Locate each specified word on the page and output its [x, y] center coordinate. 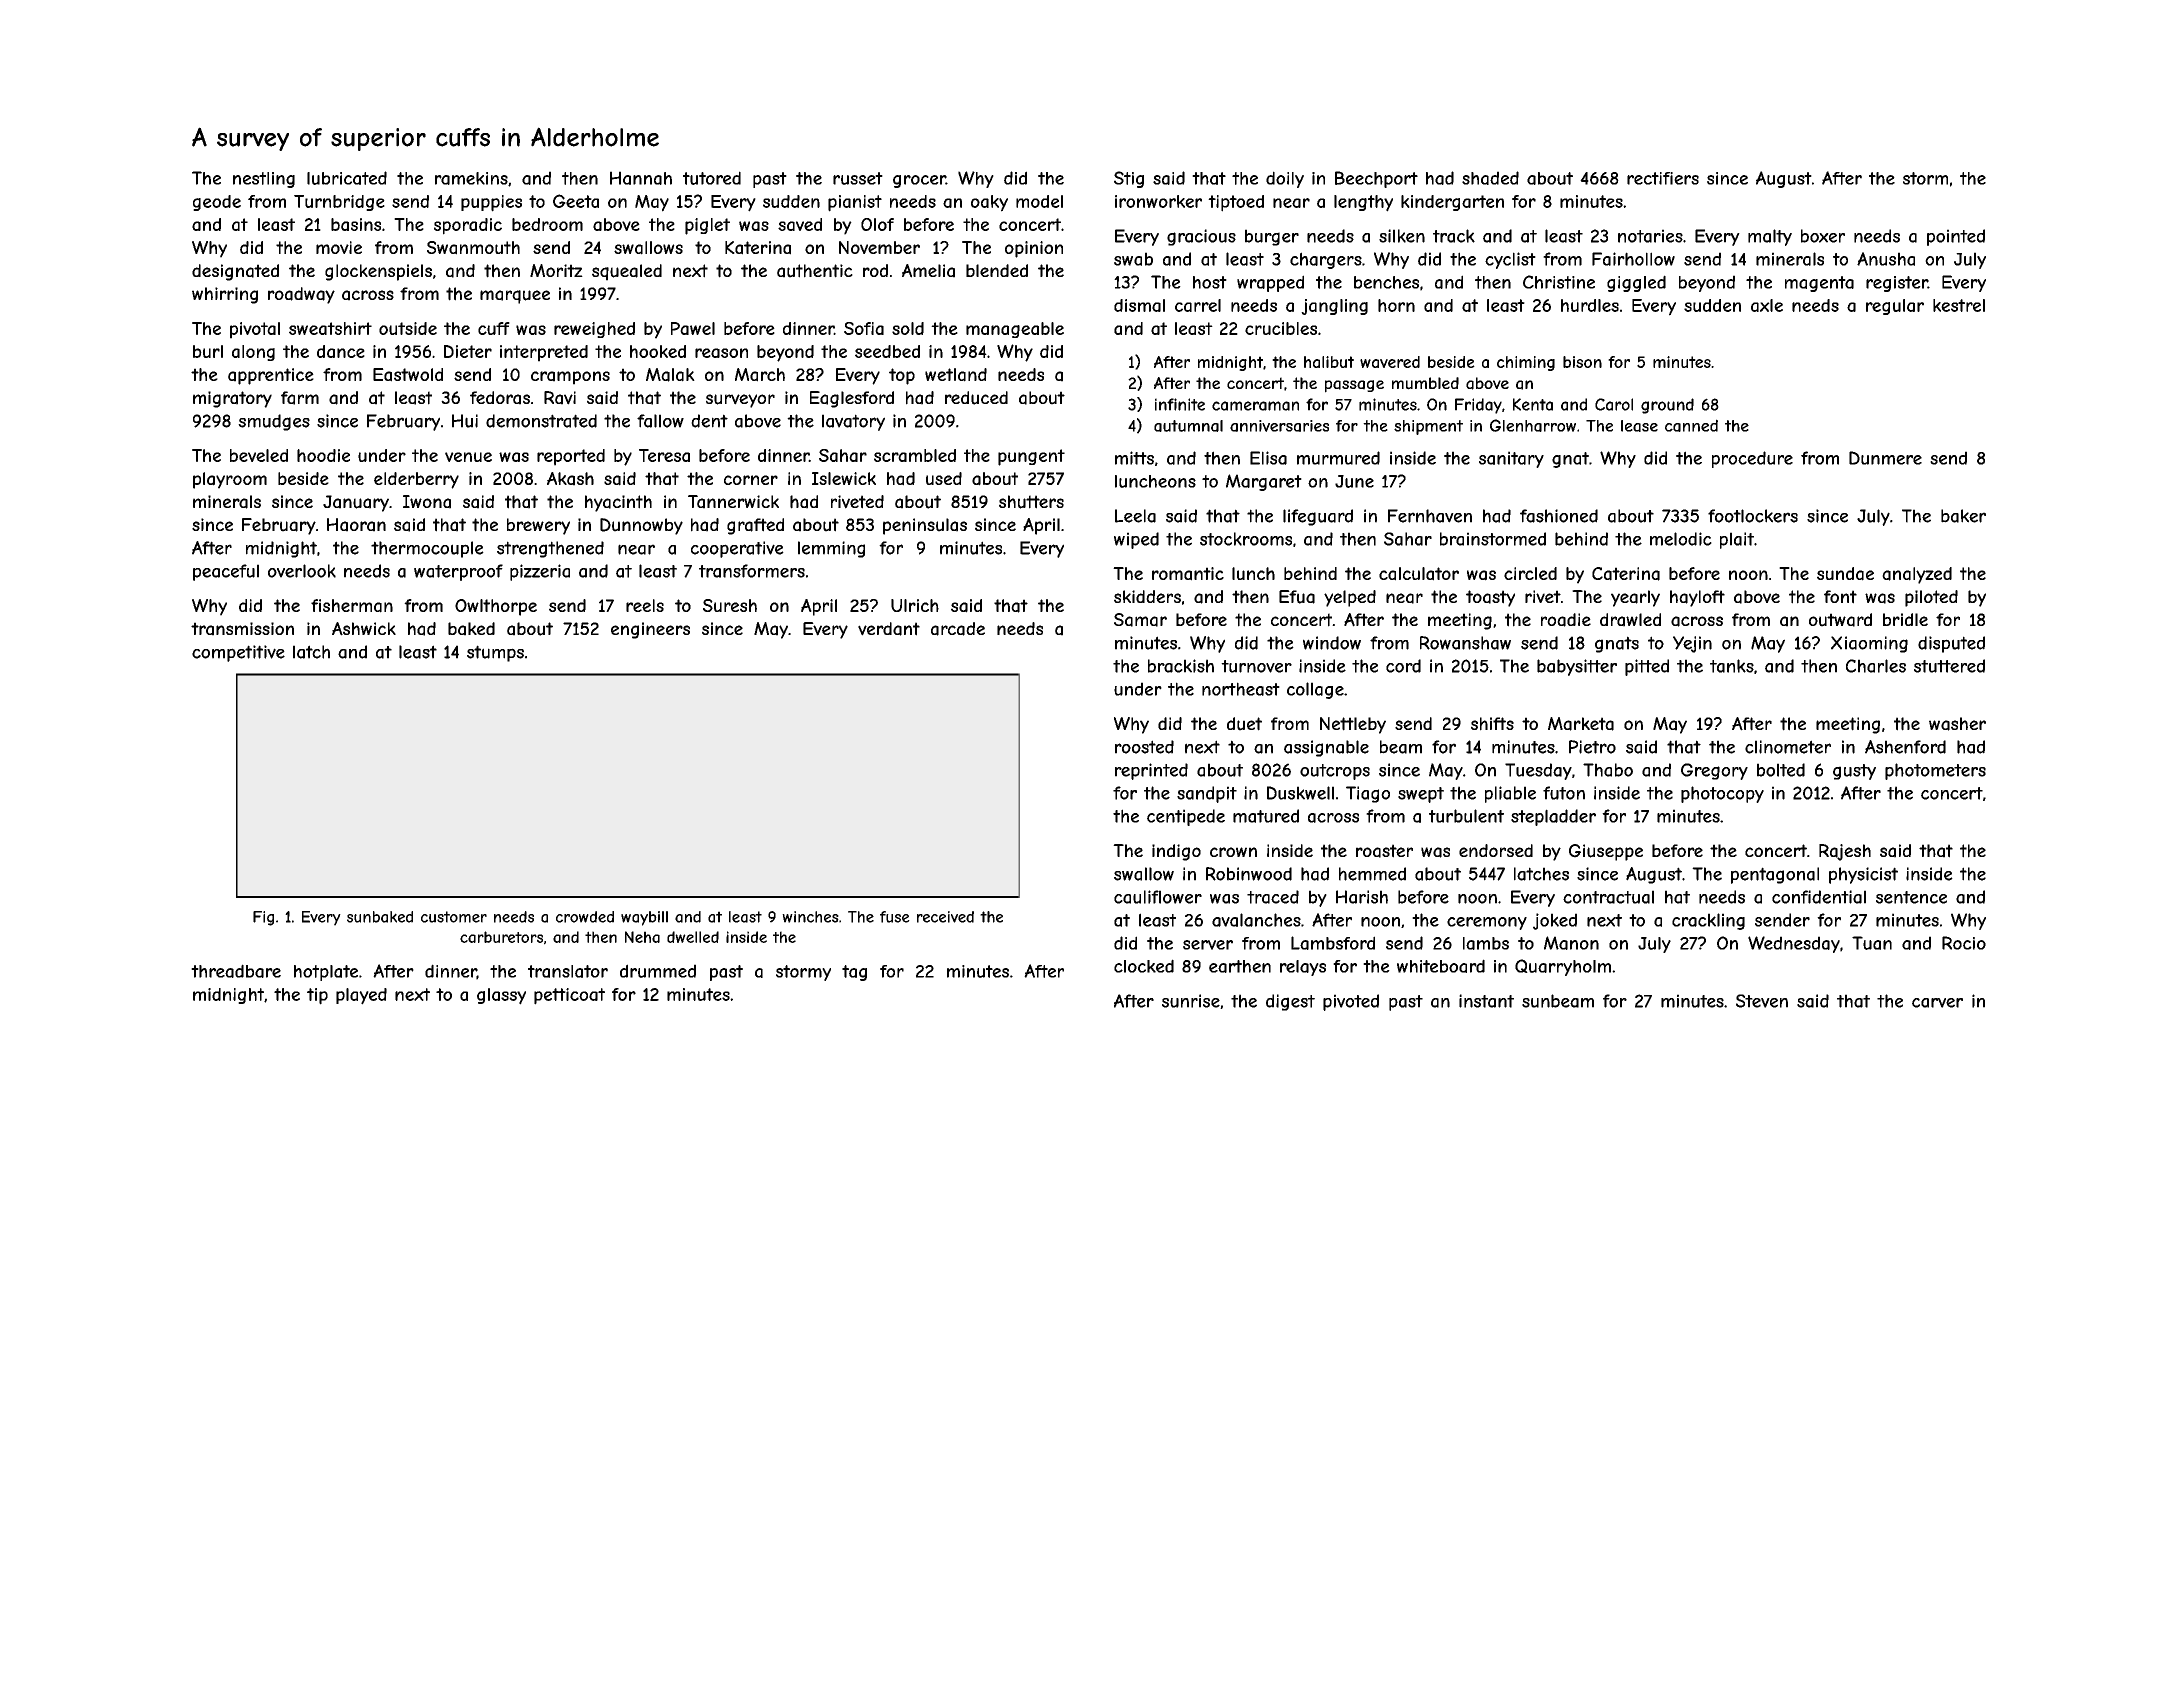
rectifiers [1663, 178]
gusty [1854, 772]
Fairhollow [1633, 259]
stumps [495, 653]
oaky [989, 203]
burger [1272, 237]
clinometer [1788, 747]
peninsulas [925, 526]
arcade [958, 629]
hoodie [323, 455]
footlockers [1753, 516]
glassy [501, 996]
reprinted [1151, 771]
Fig [263, 918]
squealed [627, 272]
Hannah [641, 178]
